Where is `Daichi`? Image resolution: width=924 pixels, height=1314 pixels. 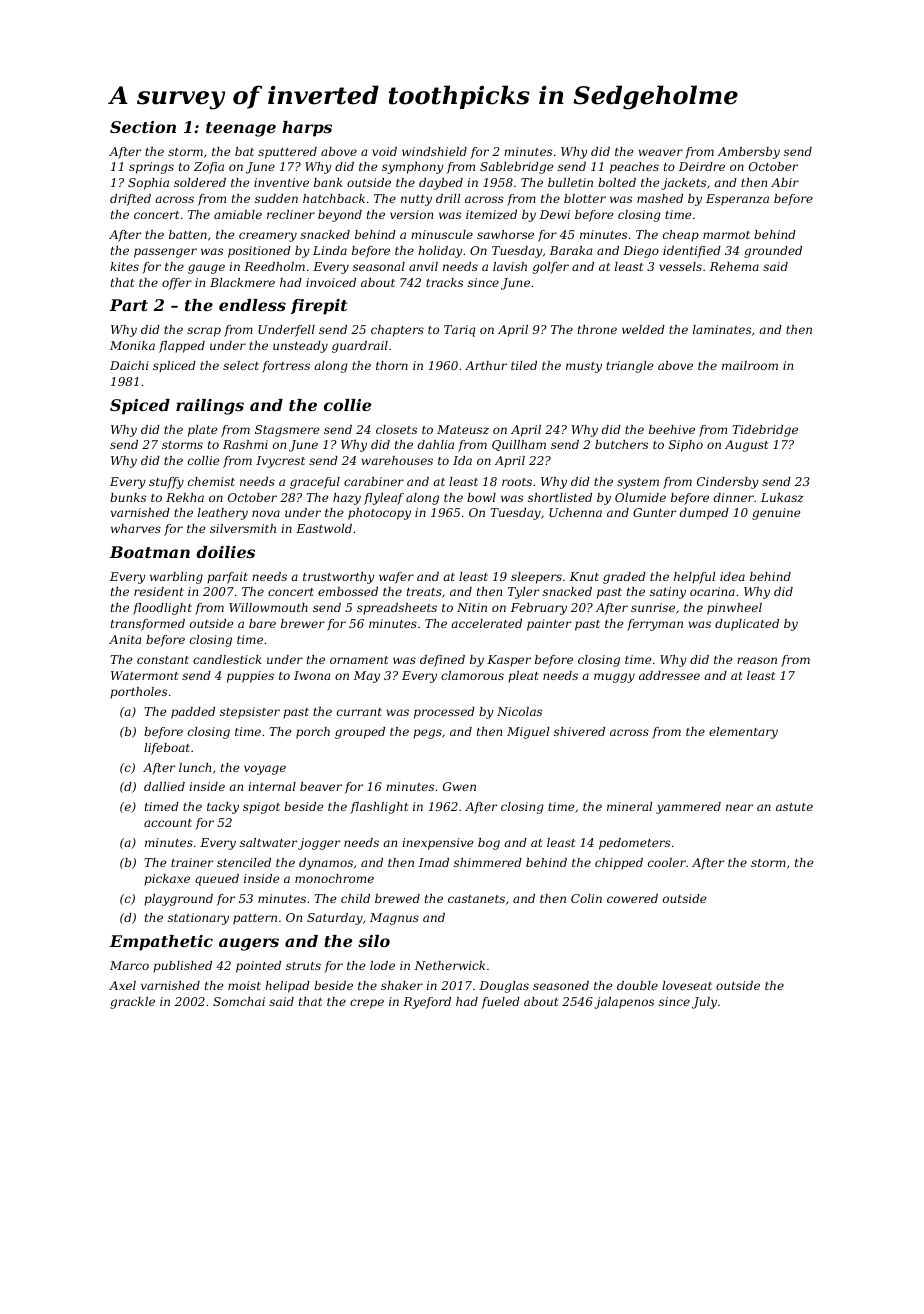 Daichi is located at coordinates (129, 365).
